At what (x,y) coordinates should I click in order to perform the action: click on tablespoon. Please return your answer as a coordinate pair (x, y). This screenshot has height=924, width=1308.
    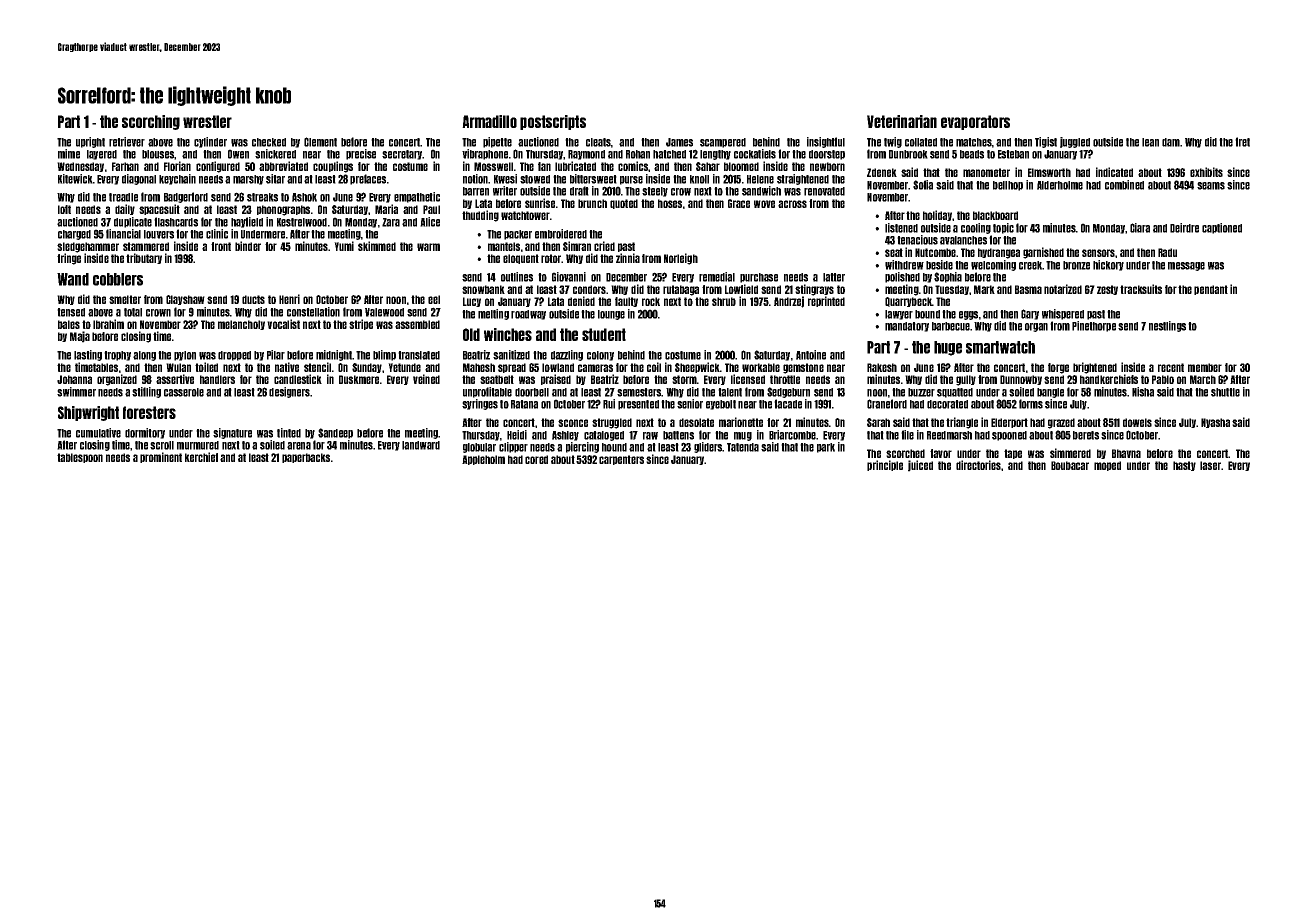
    Looking at the image, I should click on (80, 458).
